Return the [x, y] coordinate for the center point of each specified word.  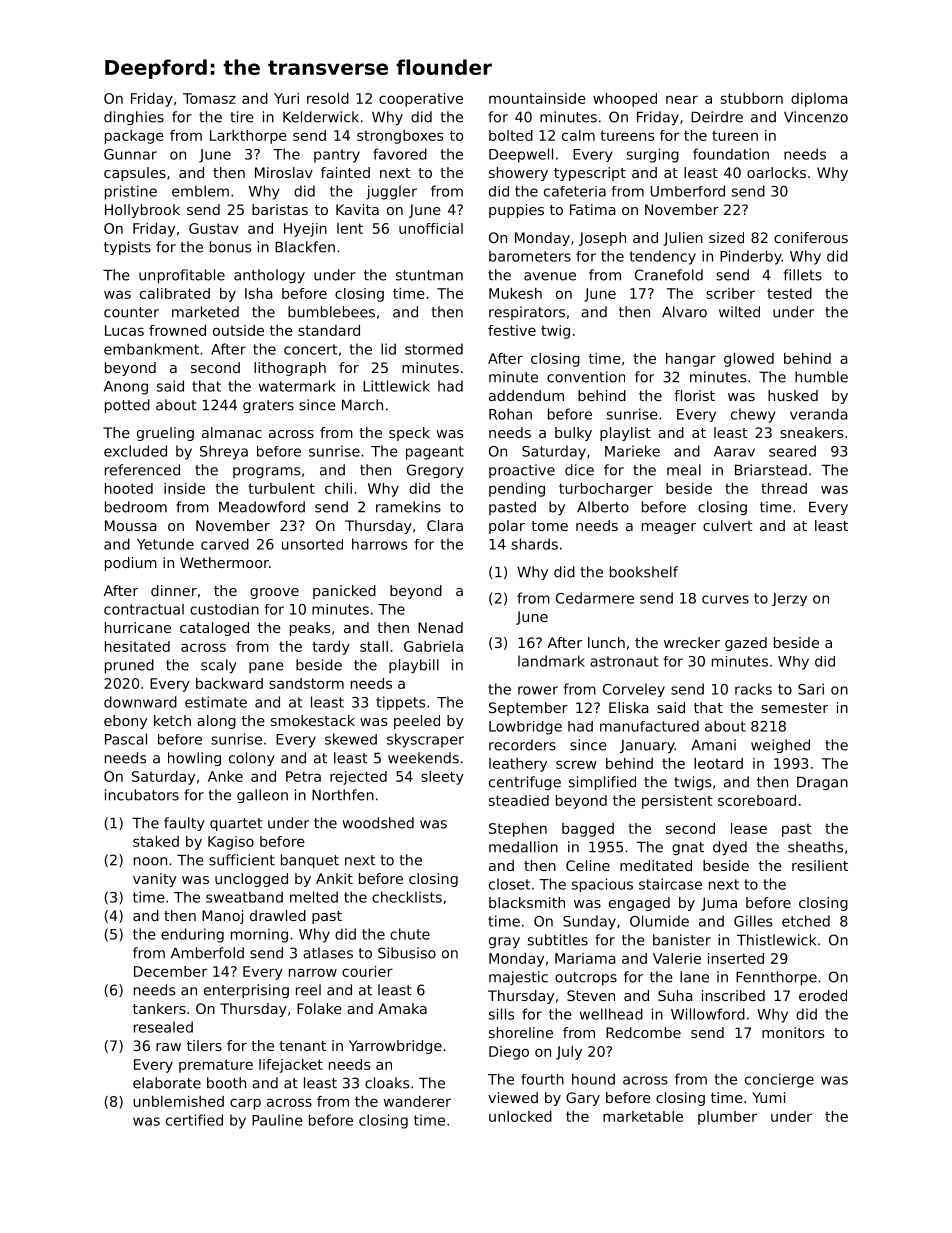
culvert [728, 525]
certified [194, 1120]
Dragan [822, 783]
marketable [643, 1116]
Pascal [126, 739]
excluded [135, 451]
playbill [414, 666]
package [134, 137]
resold [328, 98]
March [362, 405]
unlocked [520, 1116]
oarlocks [776, 172]
